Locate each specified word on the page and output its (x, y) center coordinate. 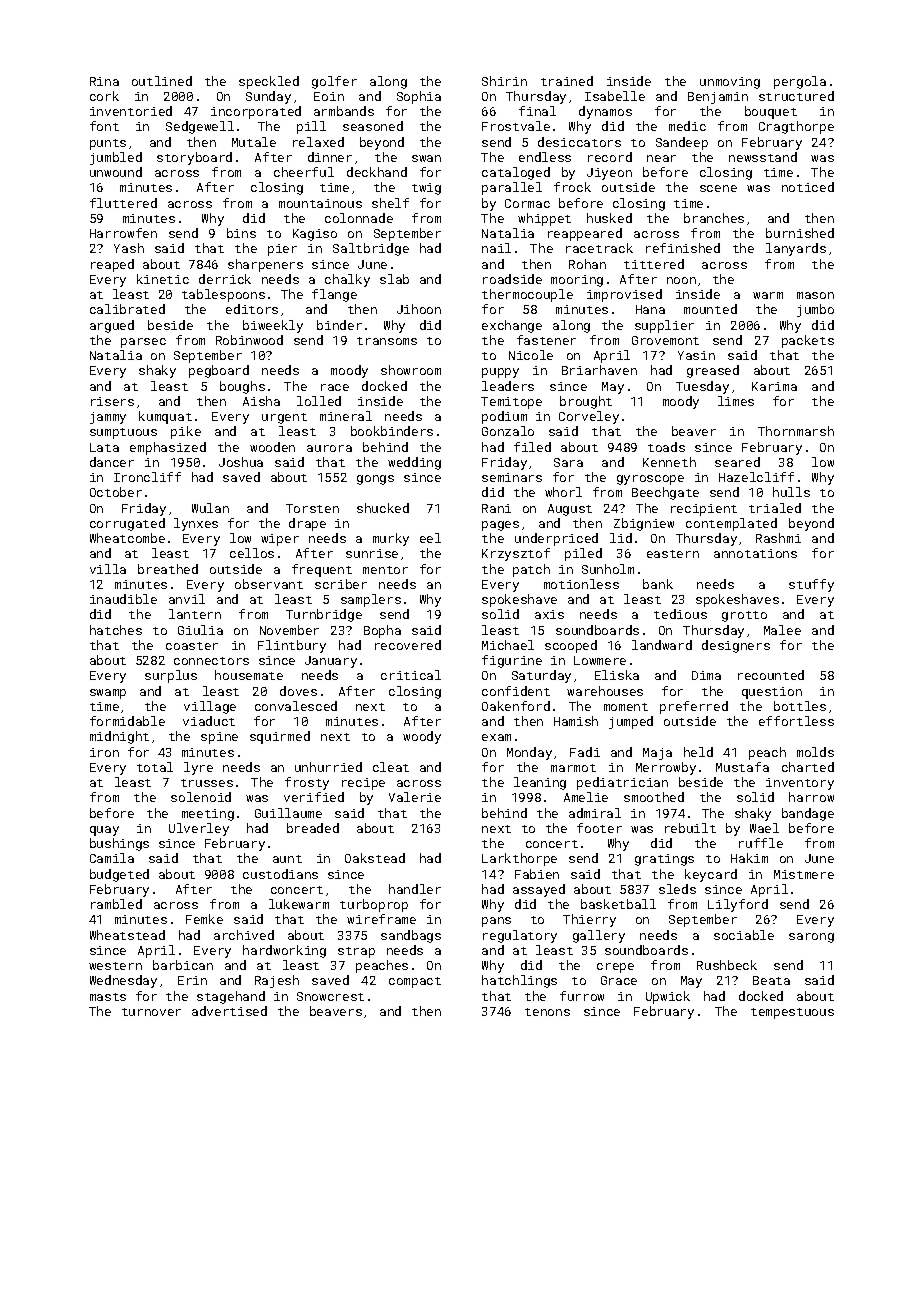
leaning (540, 783)
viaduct (209, 721)
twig (426, 189)
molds (815, 752)
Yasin (696, 355)
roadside (512, 279)
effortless (796, 721)
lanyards (796, 249)
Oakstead (375, 858)
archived (244, 935)
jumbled (116, 158)
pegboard (219, 371)
